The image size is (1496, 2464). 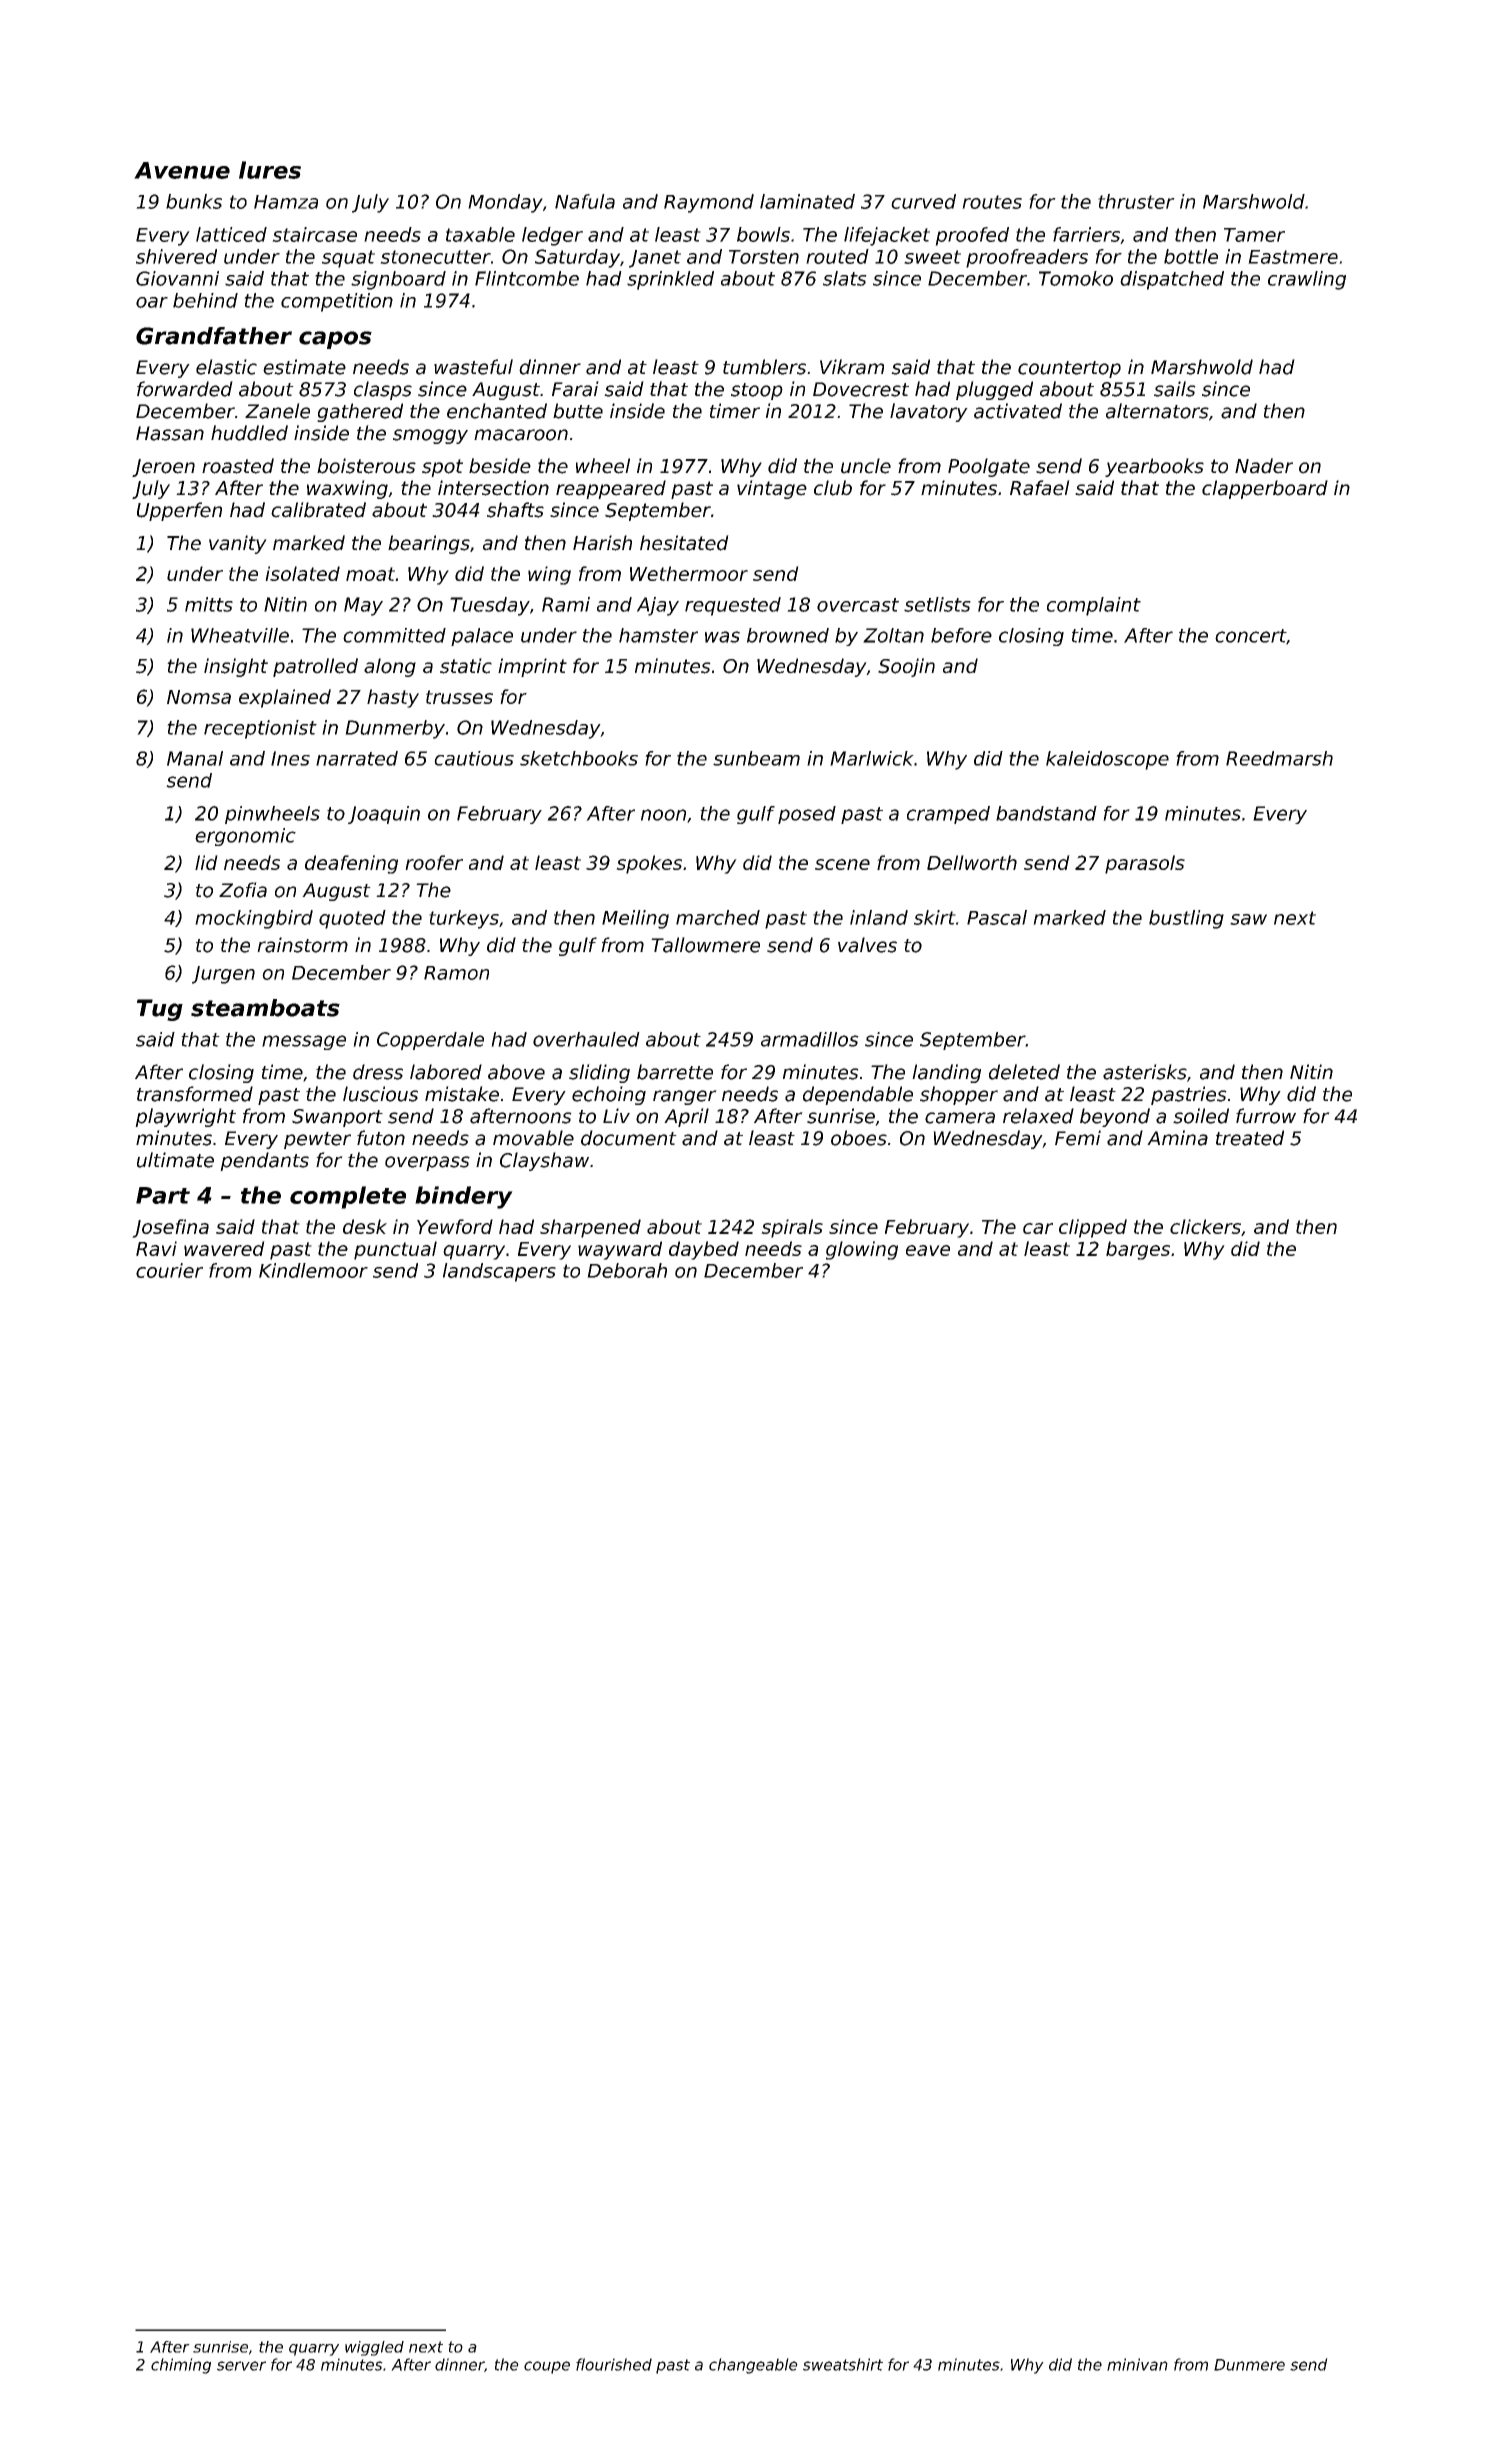 I want to click on courier, so click(x=169, y=1270).
